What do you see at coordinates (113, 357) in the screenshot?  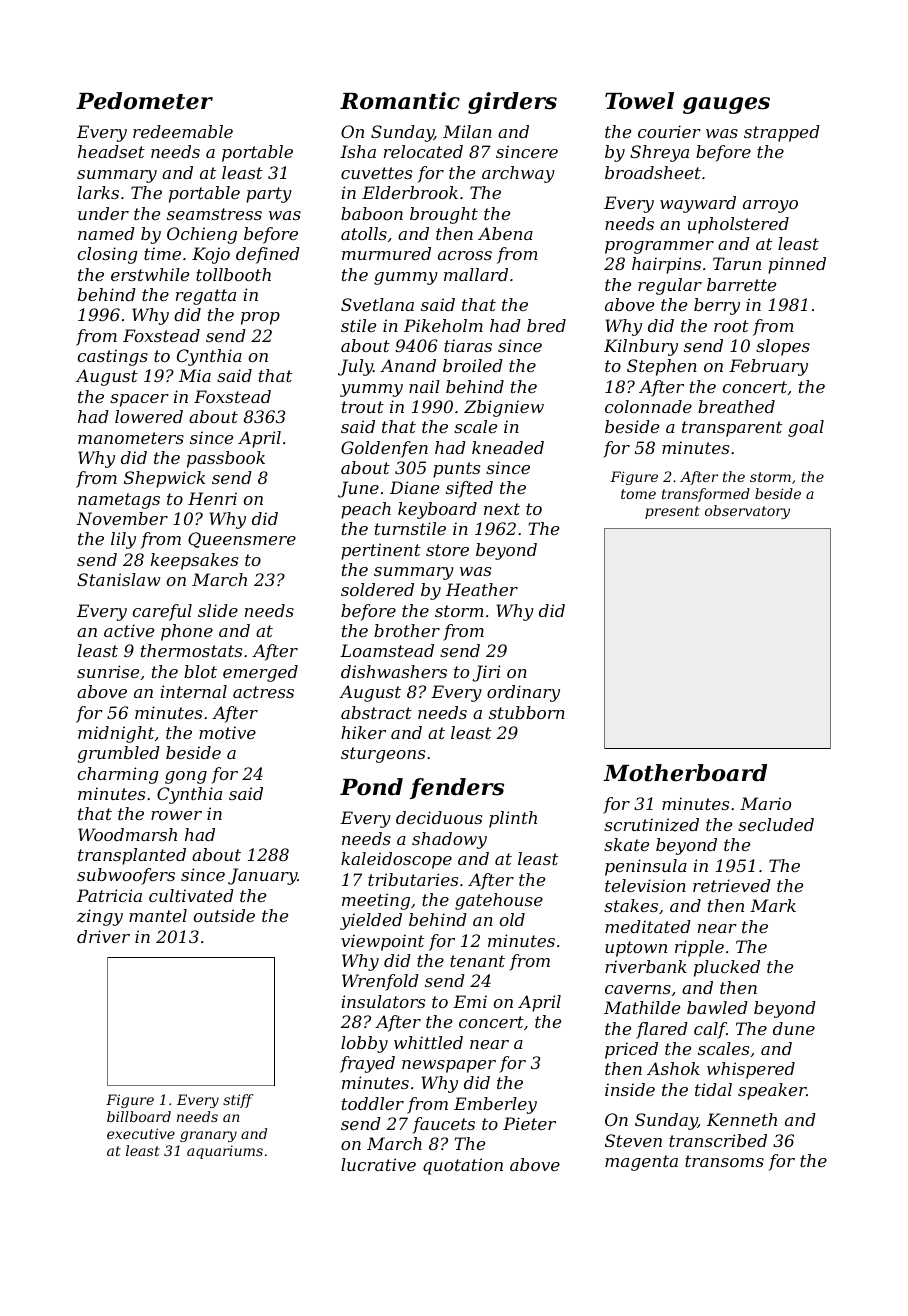 I see `castings` at bounding box center [113, 357].
